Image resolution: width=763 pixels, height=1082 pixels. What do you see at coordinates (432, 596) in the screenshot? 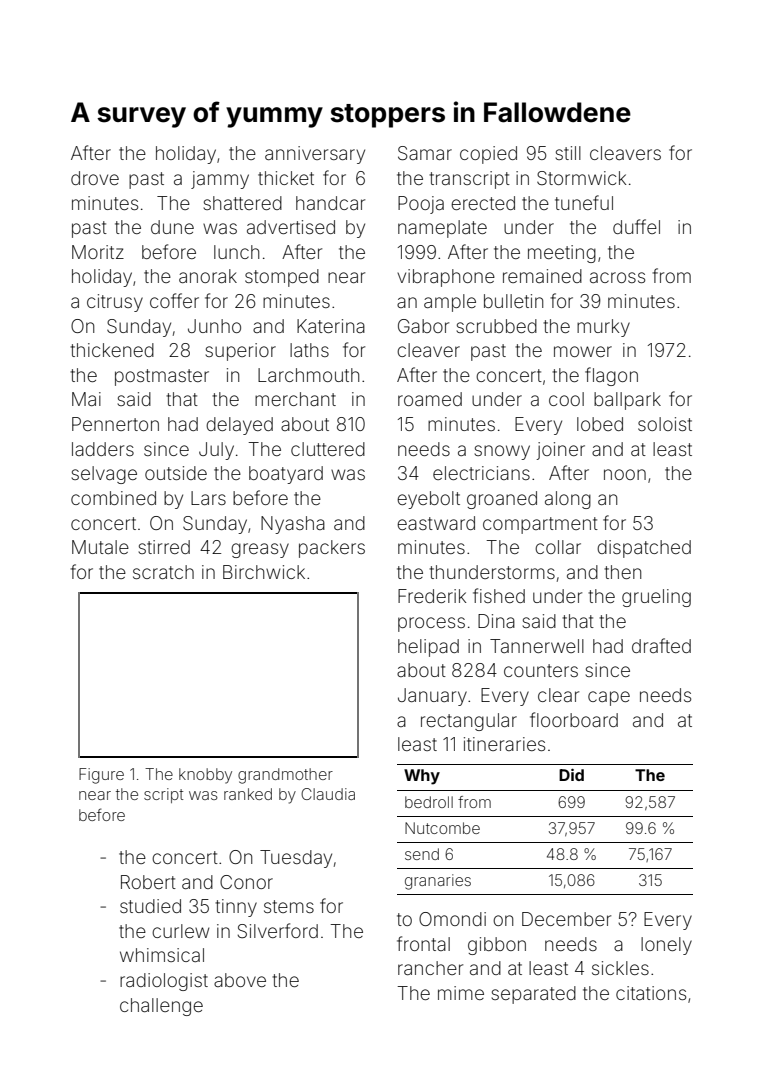
I see `Frederik` at bounding box center [432, 596].
